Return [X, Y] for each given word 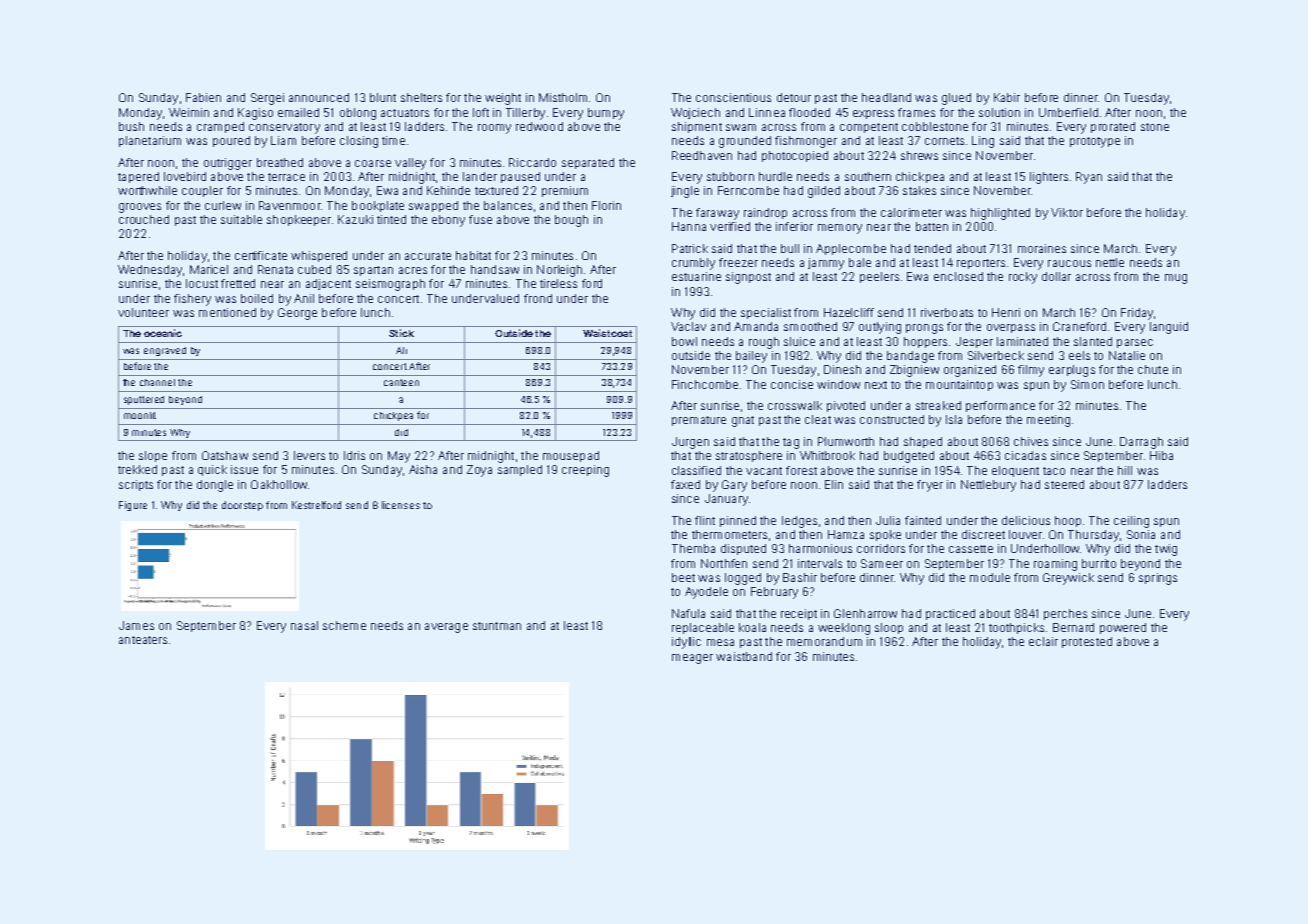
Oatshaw [225, 455]
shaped [923, 442]
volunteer [143, 312]
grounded [745, 142]
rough [764, 343]
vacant [764, 471]
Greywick [1068, 579]
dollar [1056, 276]
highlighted [1000, 214]
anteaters [143, 640]
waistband [744, 656]
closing [359, 142]
